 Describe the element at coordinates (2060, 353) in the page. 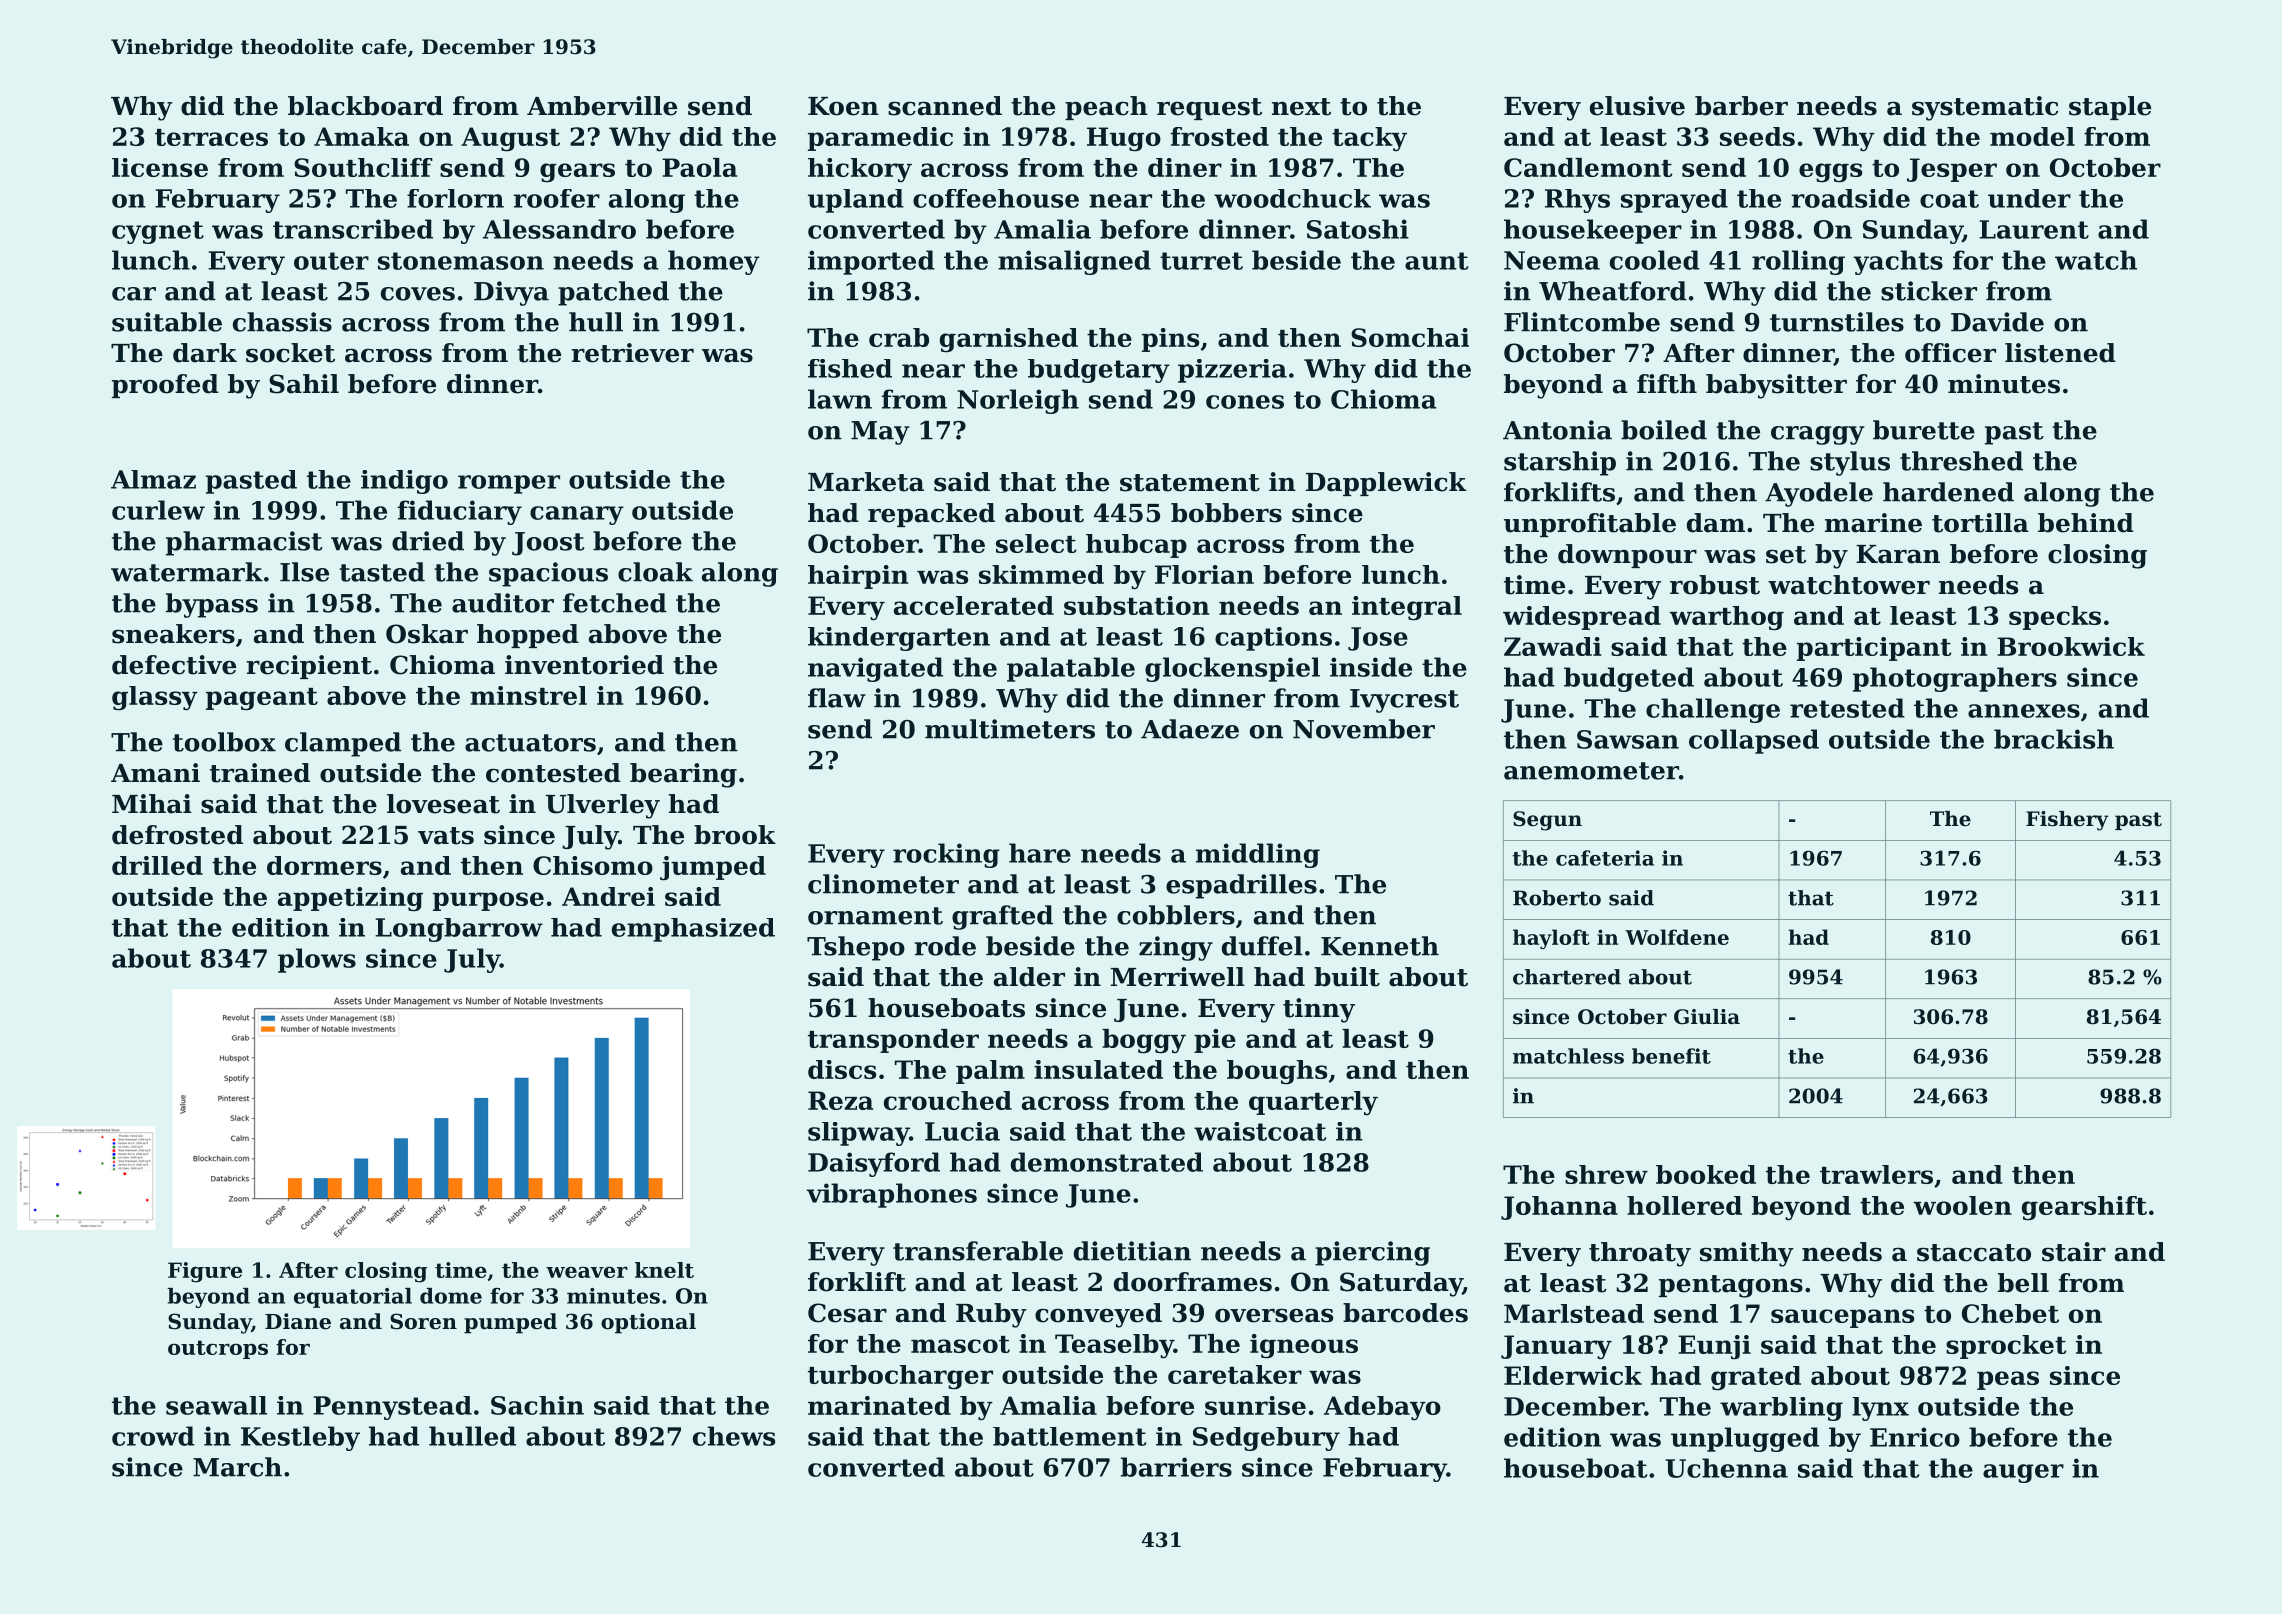

I see `listened` at that location.
